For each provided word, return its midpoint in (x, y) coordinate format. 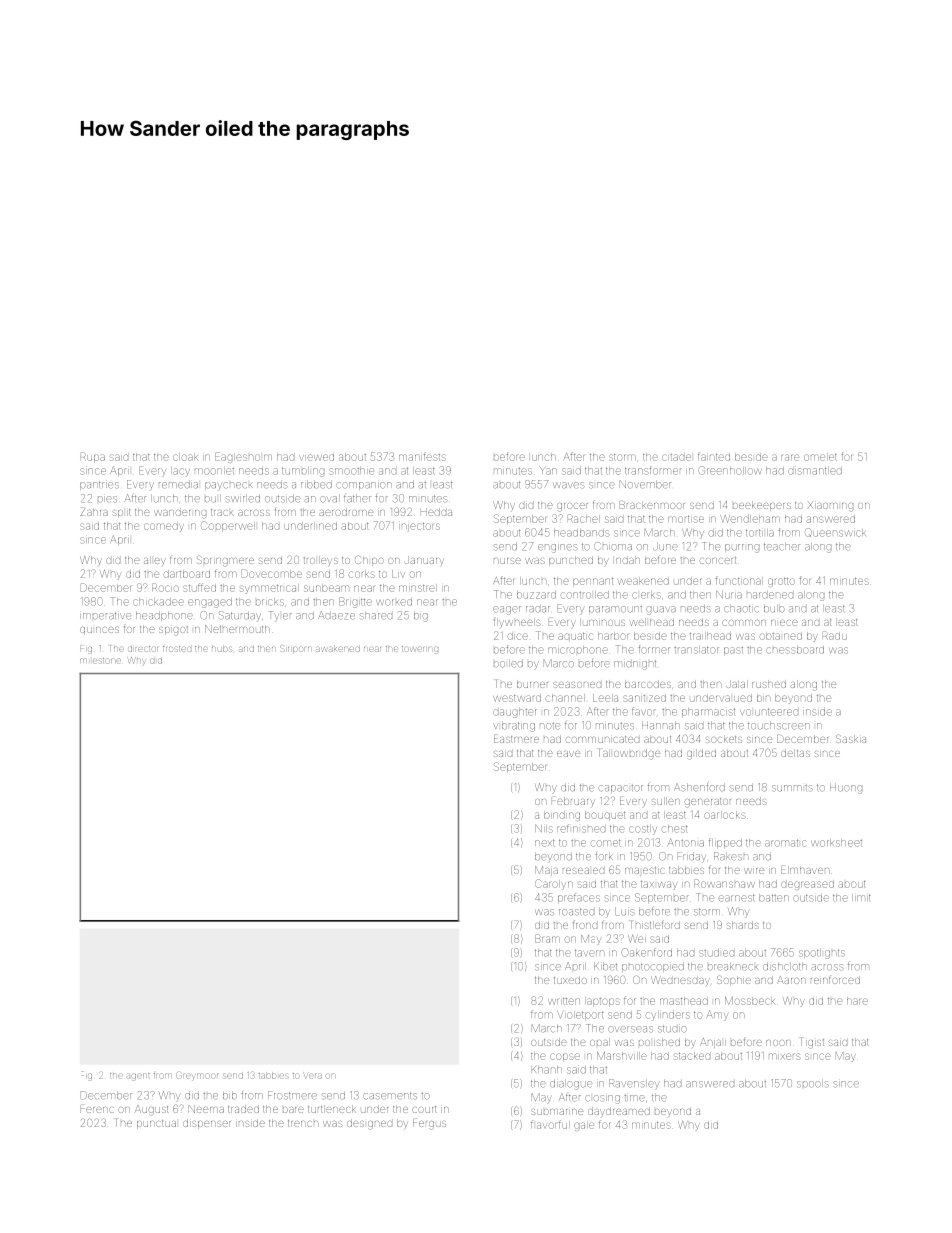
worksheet (836, 843)
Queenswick (835, 532)
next (545, 843)
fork (604, 856)
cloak (185, 457)
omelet (820, 457)
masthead (684, 1001)
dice (517, 636)
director (143, 649)
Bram (547, 938)
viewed (316, 457)
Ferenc (97, 1110)
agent (138, 1077)
